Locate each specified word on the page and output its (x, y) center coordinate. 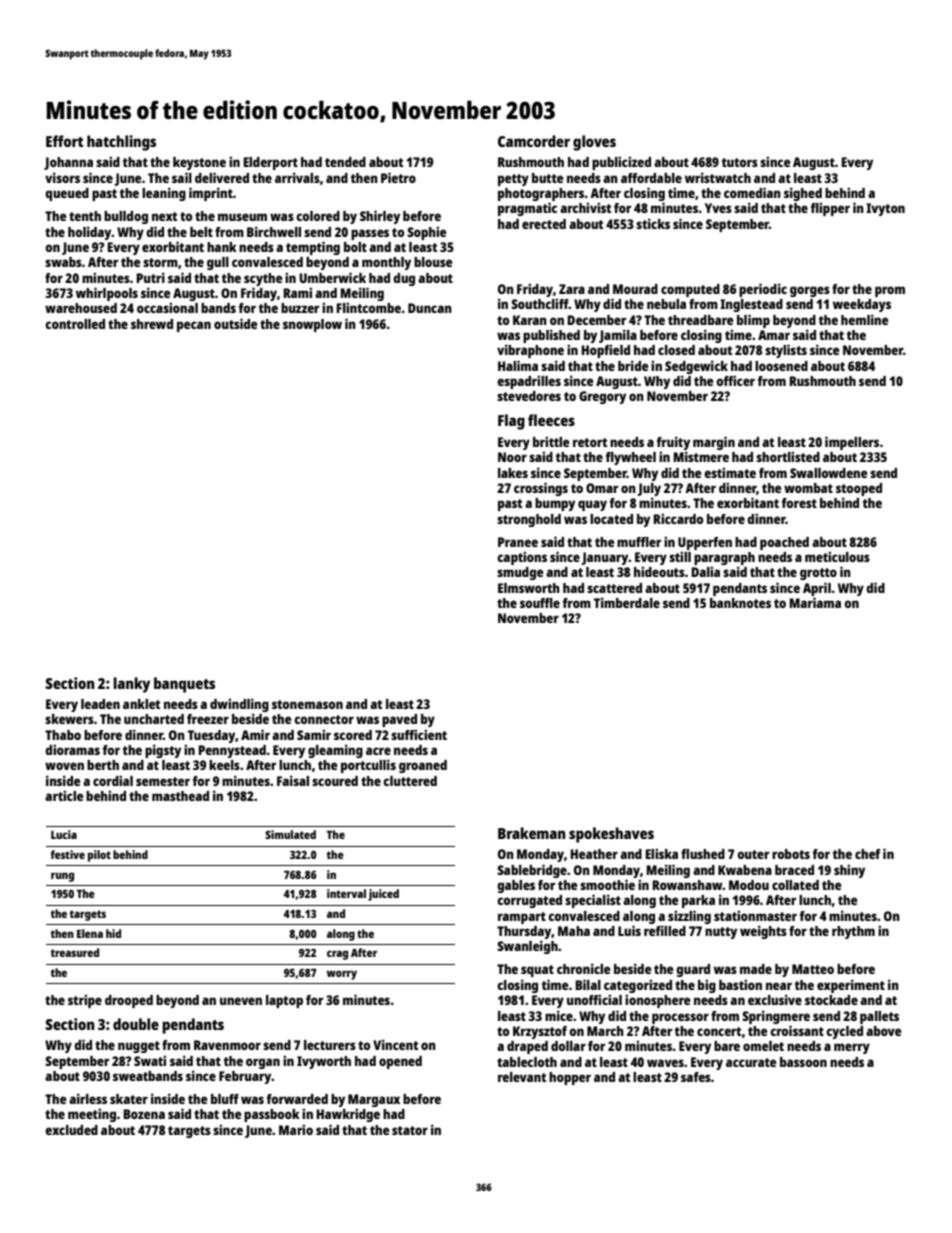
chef (867, 854)
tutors (740, 162)
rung (62, 877)
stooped (859, 489)
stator (410, 1130)
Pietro (398, 177)
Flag (511, 422)
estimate (730, 472)
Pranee (518, 542)
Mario (296, 1129)
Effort (65, 141)
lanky (131, 685)
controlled (75, 324)
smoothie (607, 884)
